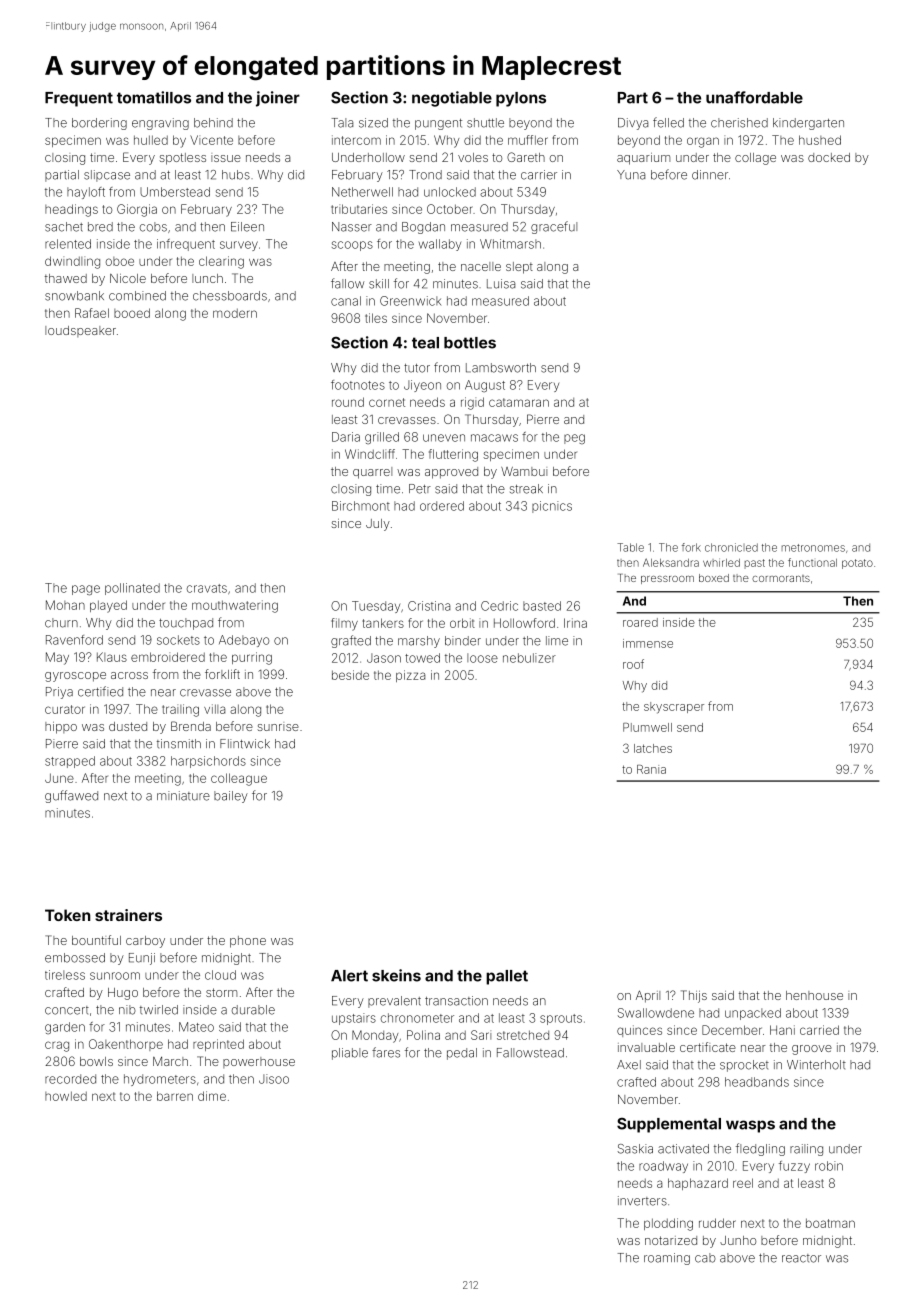  What do you see at coordinates (100, 691) in the image?
I see `certified` at bounding box center [100, 691].
